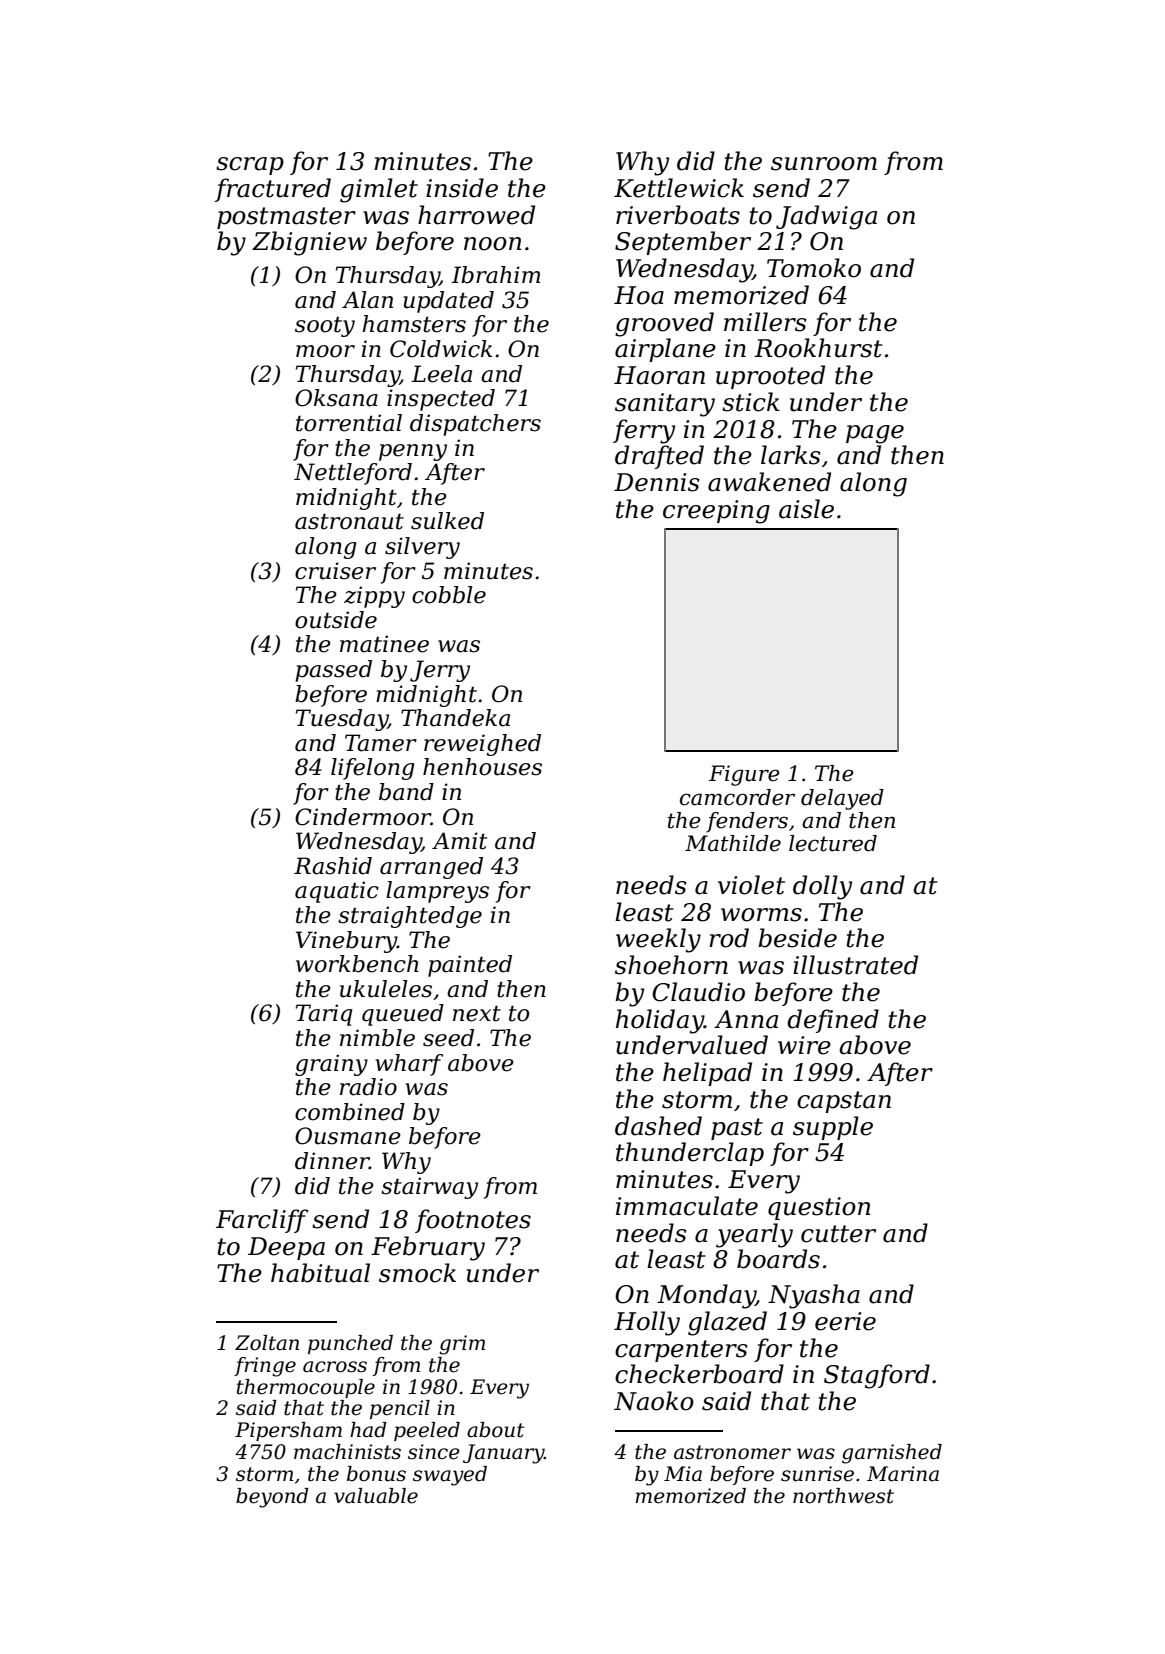 The width and height of the screenshot is (1165, 1654). I want to click on outside, so click(336, 620).
